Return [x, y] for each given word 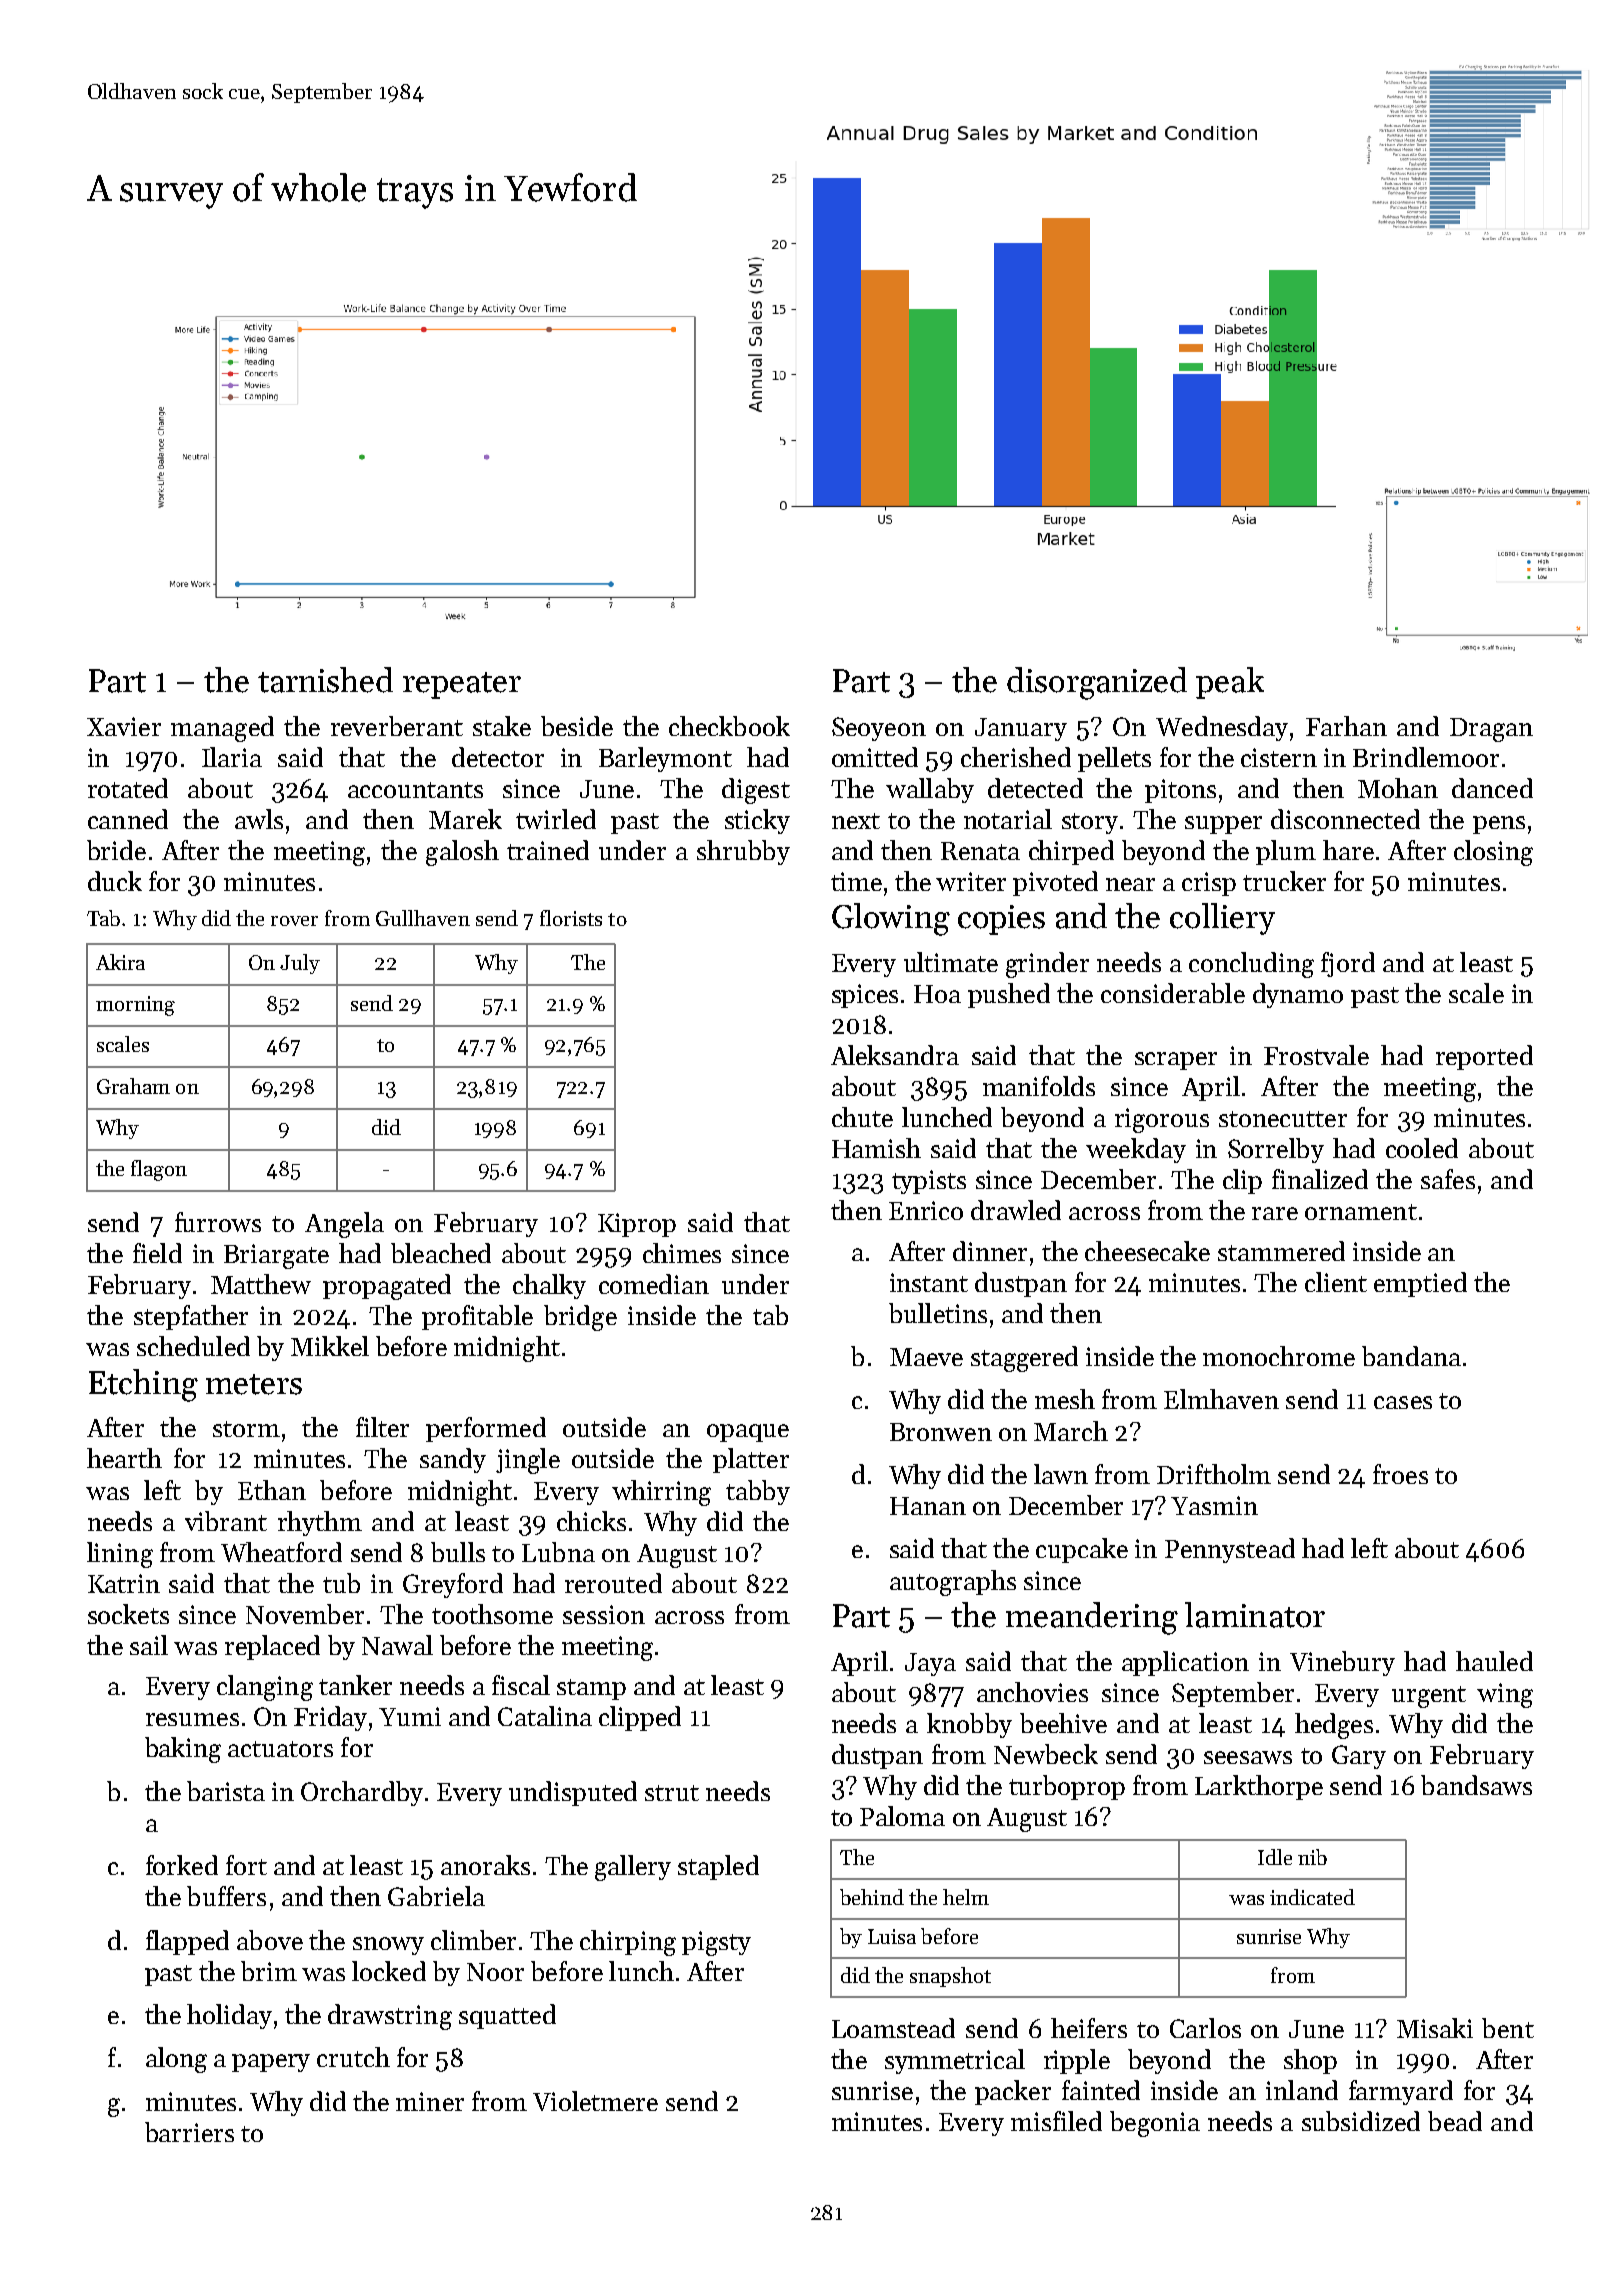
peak [1230, 683]
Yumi [410, 1716]
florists [571, 918]
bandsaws [1476, 1785]
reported [1484, 1057]
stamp [591, 1689]
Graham [133, 1086]
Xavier [124, 726]
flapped [187, 1942]
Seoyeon [879, 729]
